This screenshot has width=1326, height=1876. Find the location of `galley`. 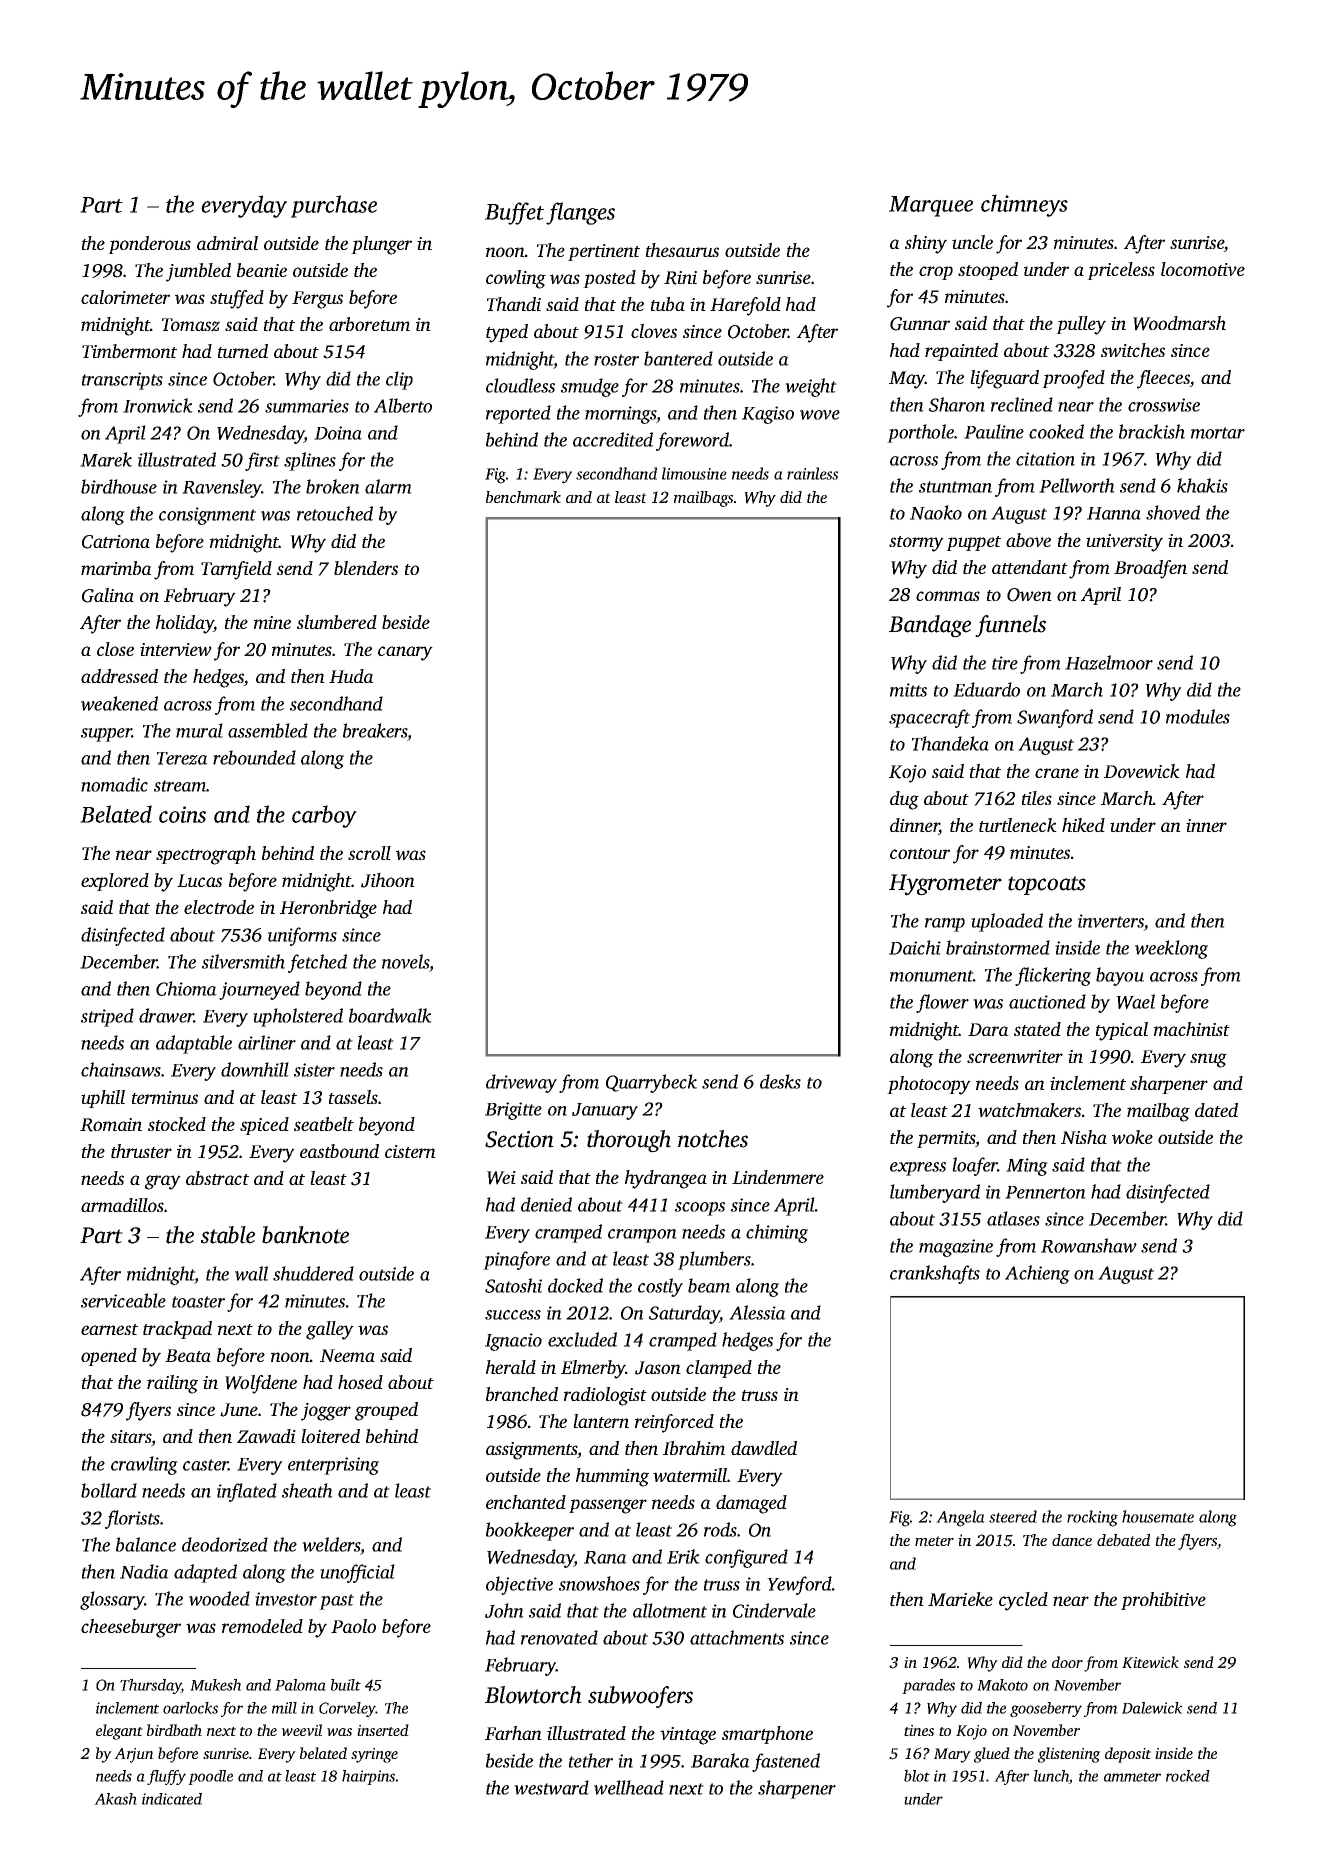

galley is located at coordinates (330, 1330).
